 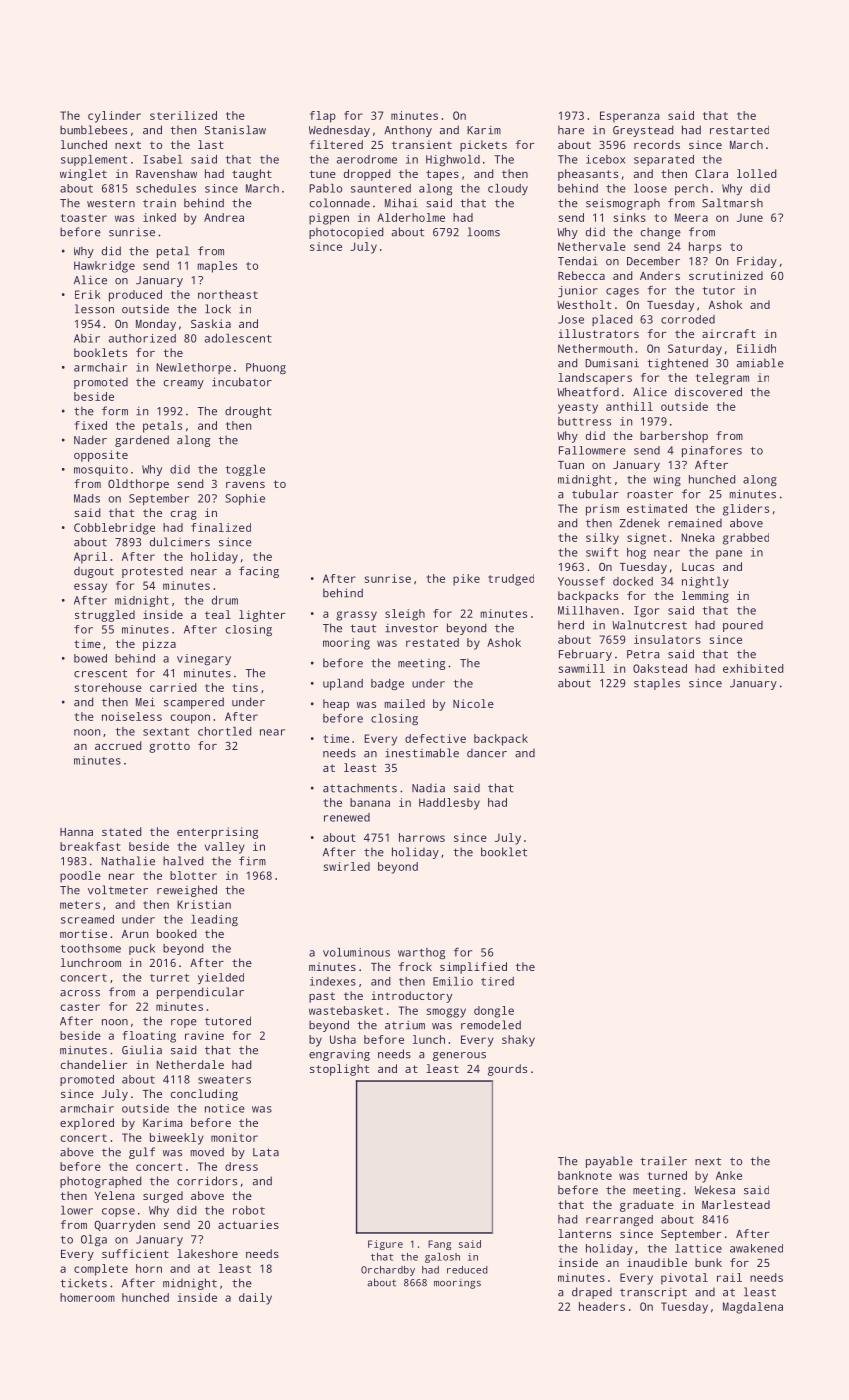 I want to click on Orchardby, so click(x=388, y=1271).
